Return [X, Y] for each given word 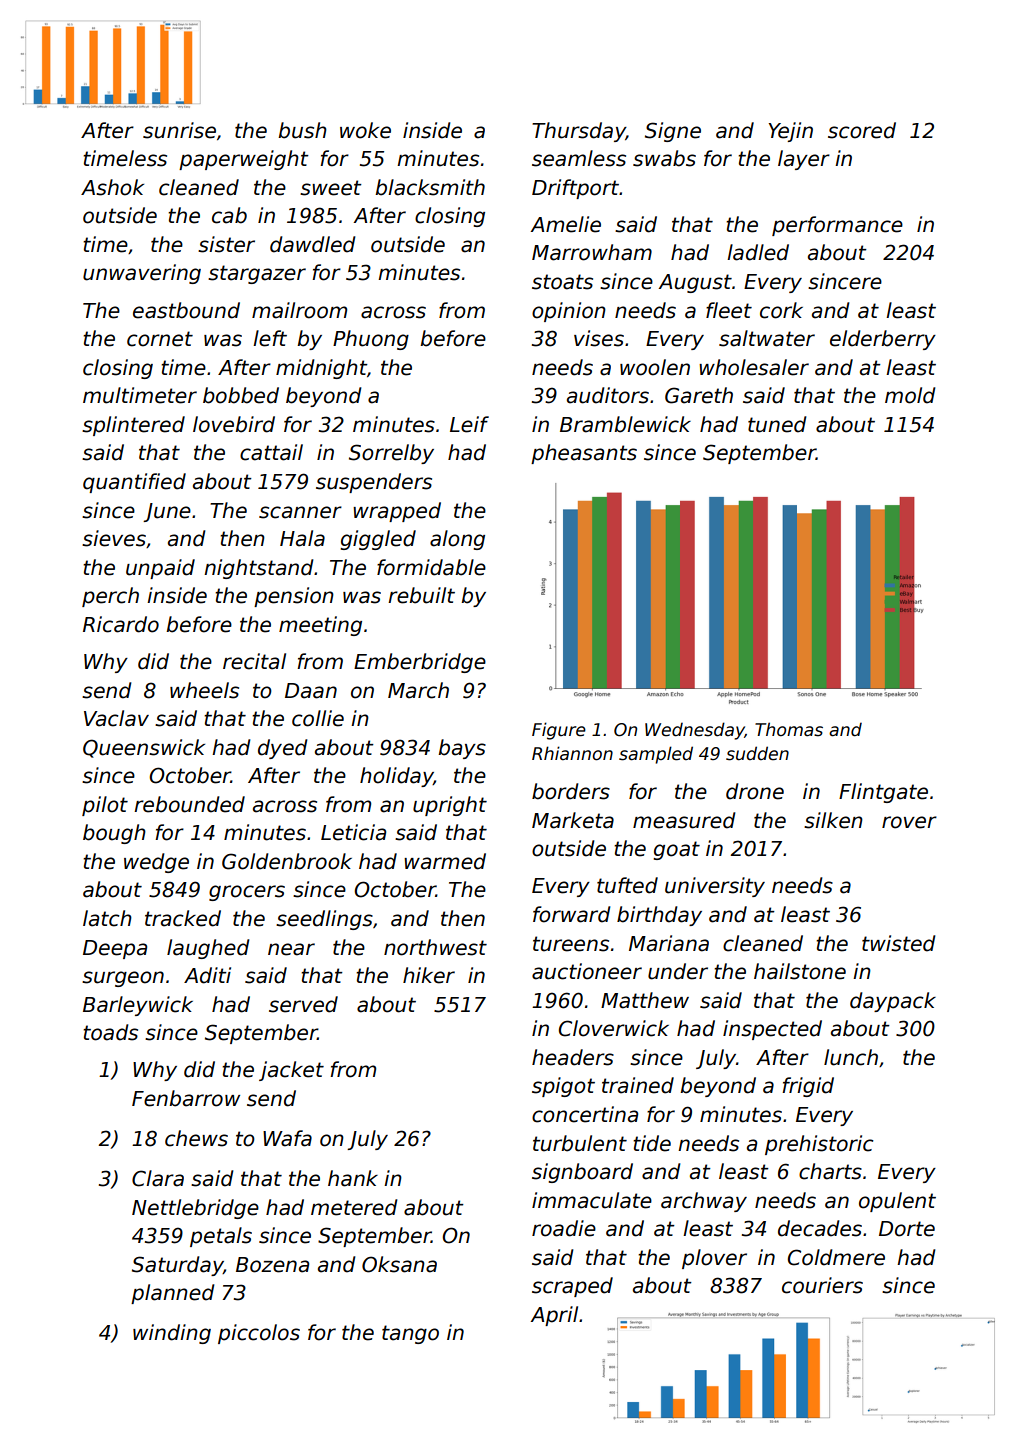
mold [910, 395]
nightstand [258, 569]
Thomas [789, 729]
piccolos [259, 1334]
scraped [572, 1287]
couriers [822, 1285]
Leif [469, 424]
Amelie [566, 224]
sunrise [179, 130]
